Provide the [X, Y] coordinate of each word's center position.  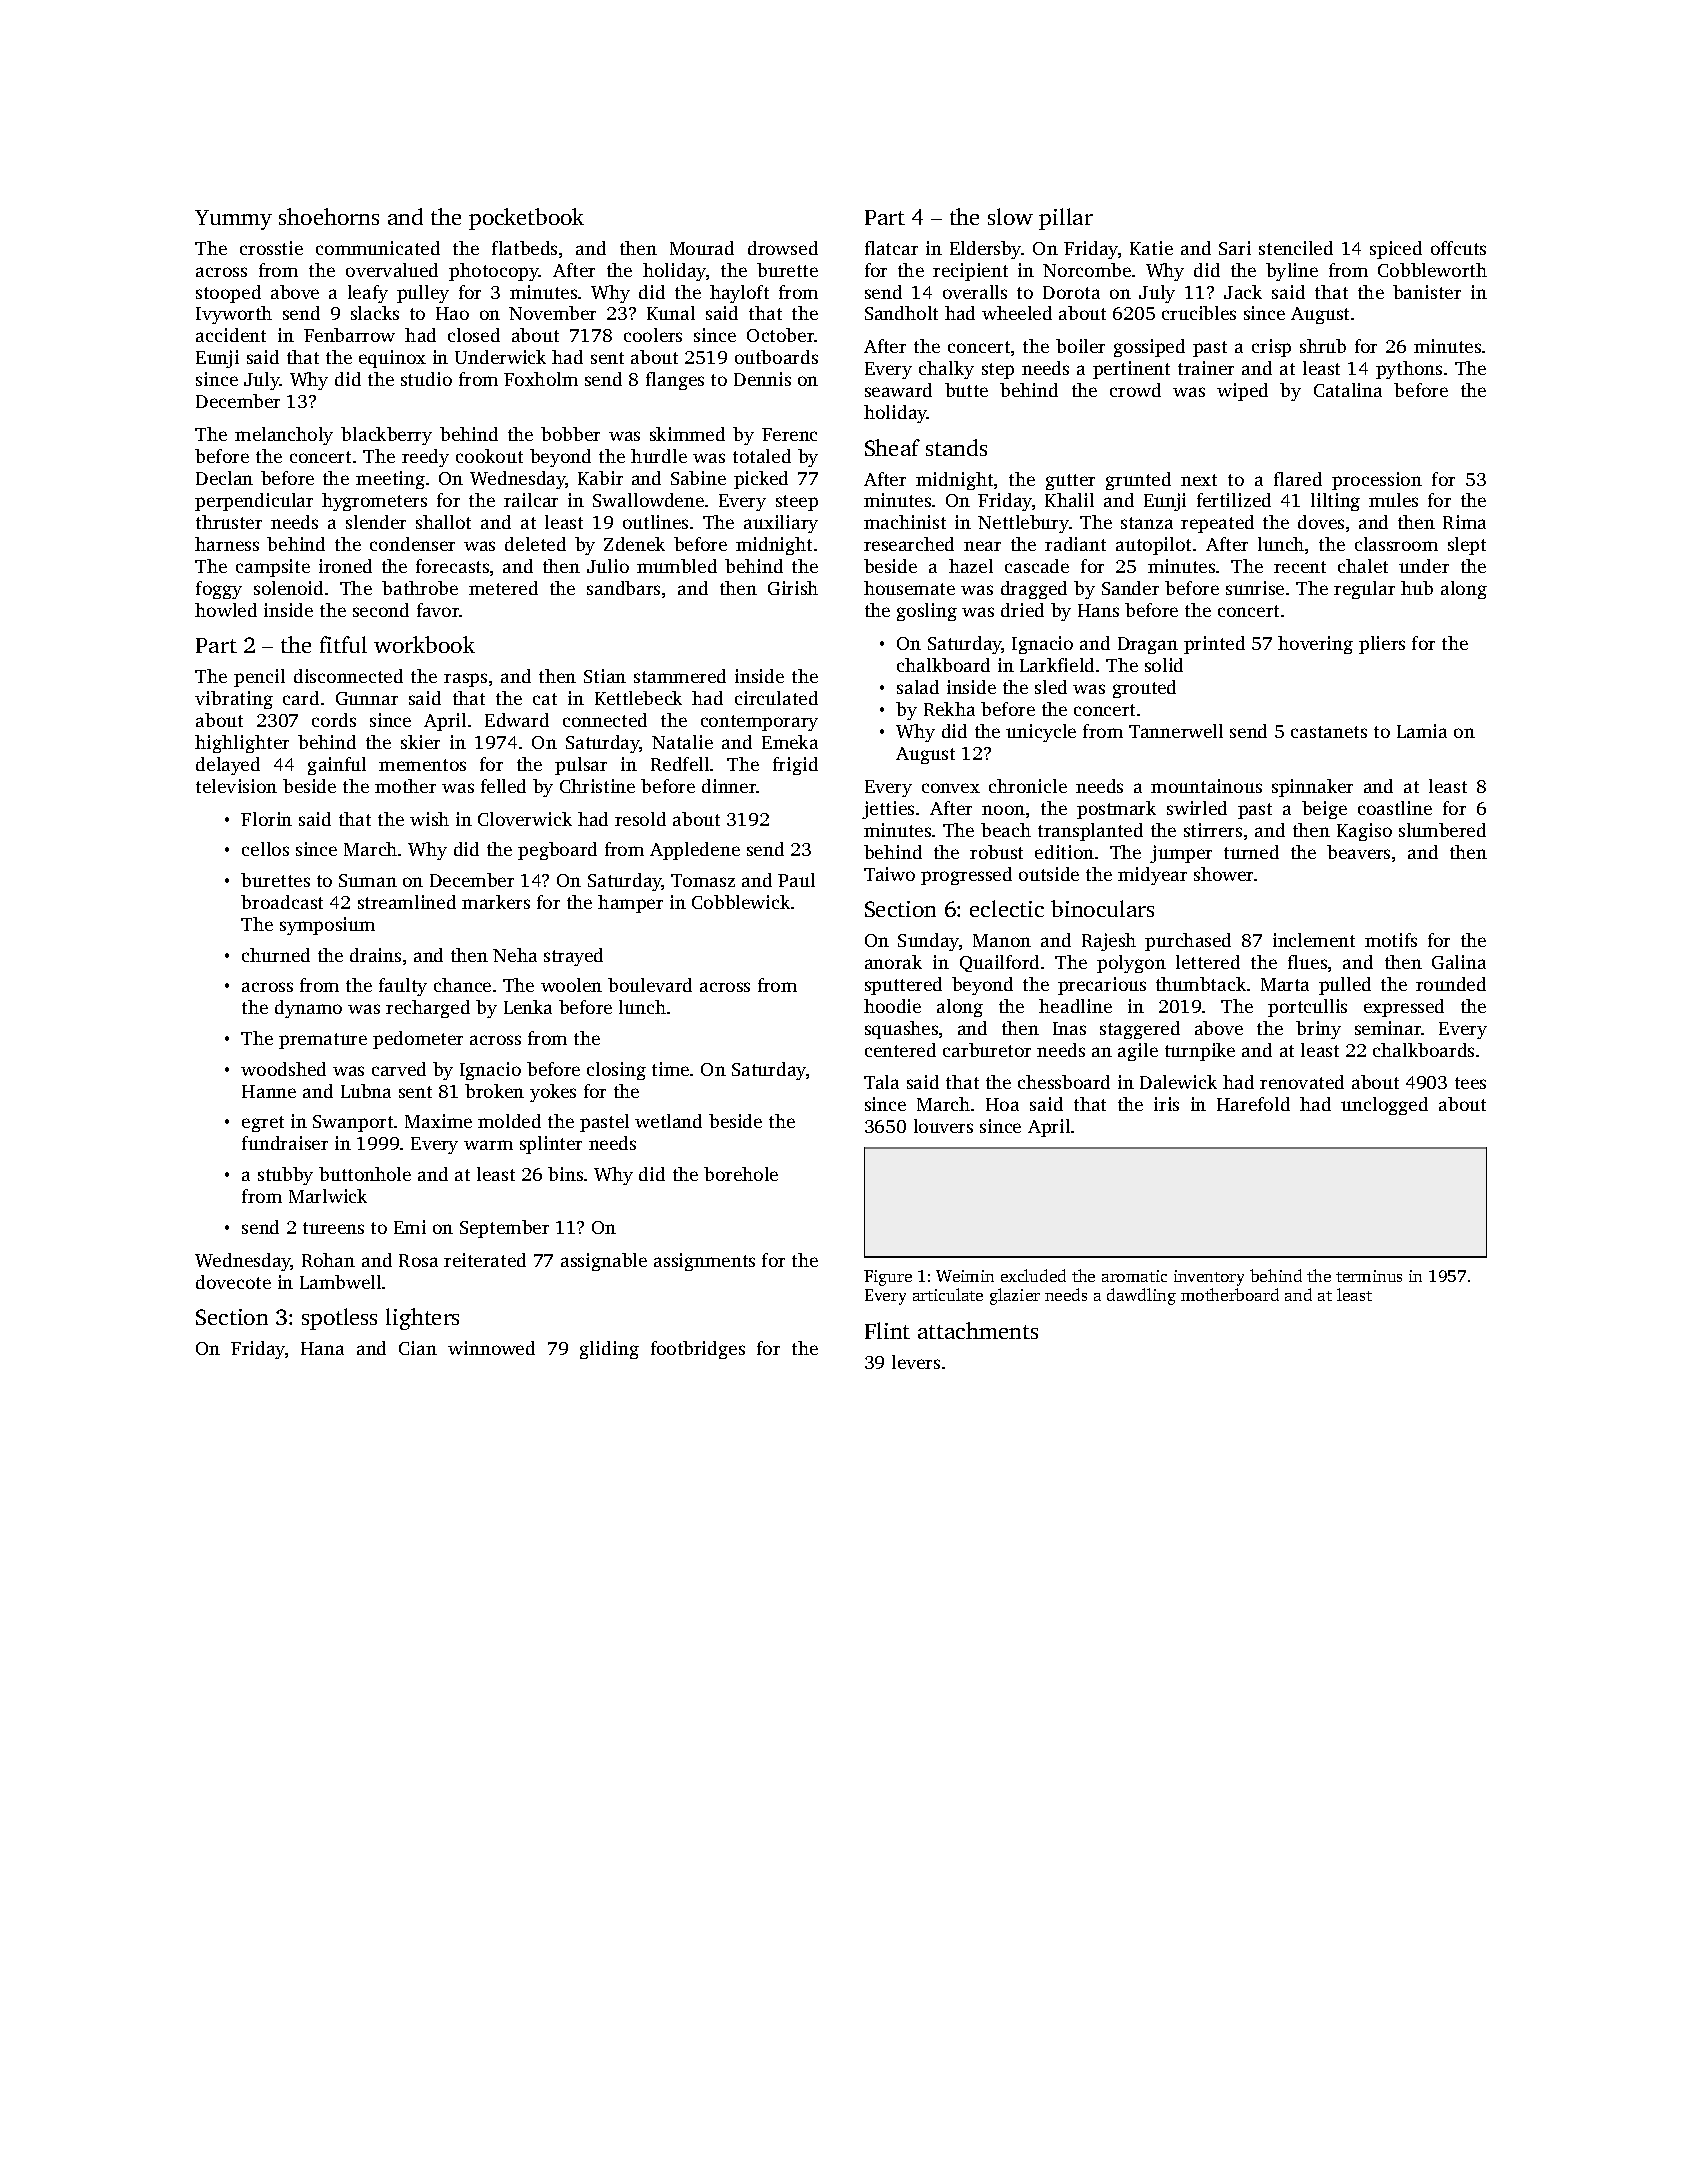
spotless [339, 1319]
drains [375, 955]
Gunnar [367, 698]
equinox [392, 359]
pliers [1382, 645]
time [670, 1069]
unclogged [1384, 1106]
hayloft [739, 294]
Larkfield [1057, 665]
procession [1377, 481]
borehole [741, 1174]
